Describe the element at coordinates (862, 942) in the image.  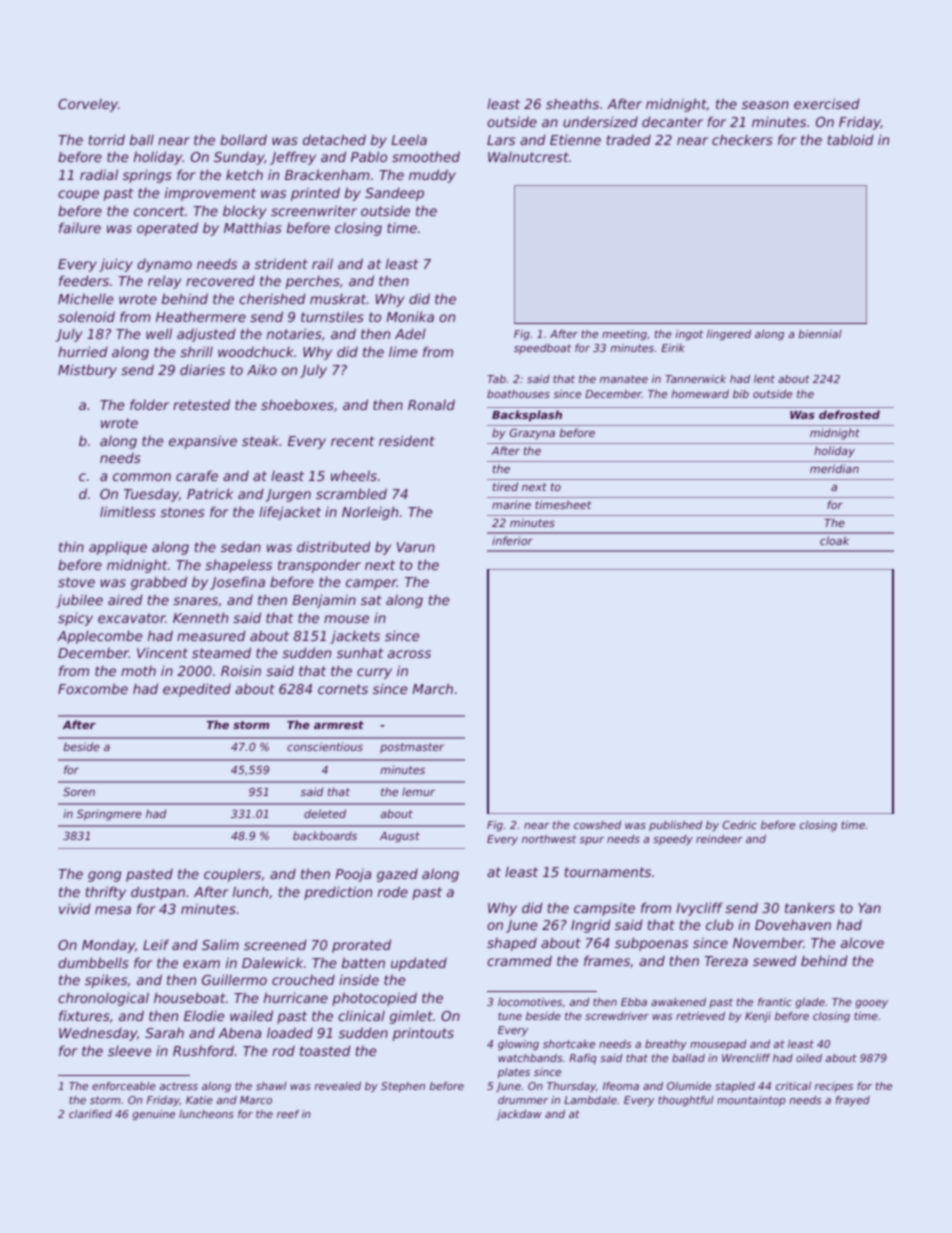
I see `alcove` at that location.
